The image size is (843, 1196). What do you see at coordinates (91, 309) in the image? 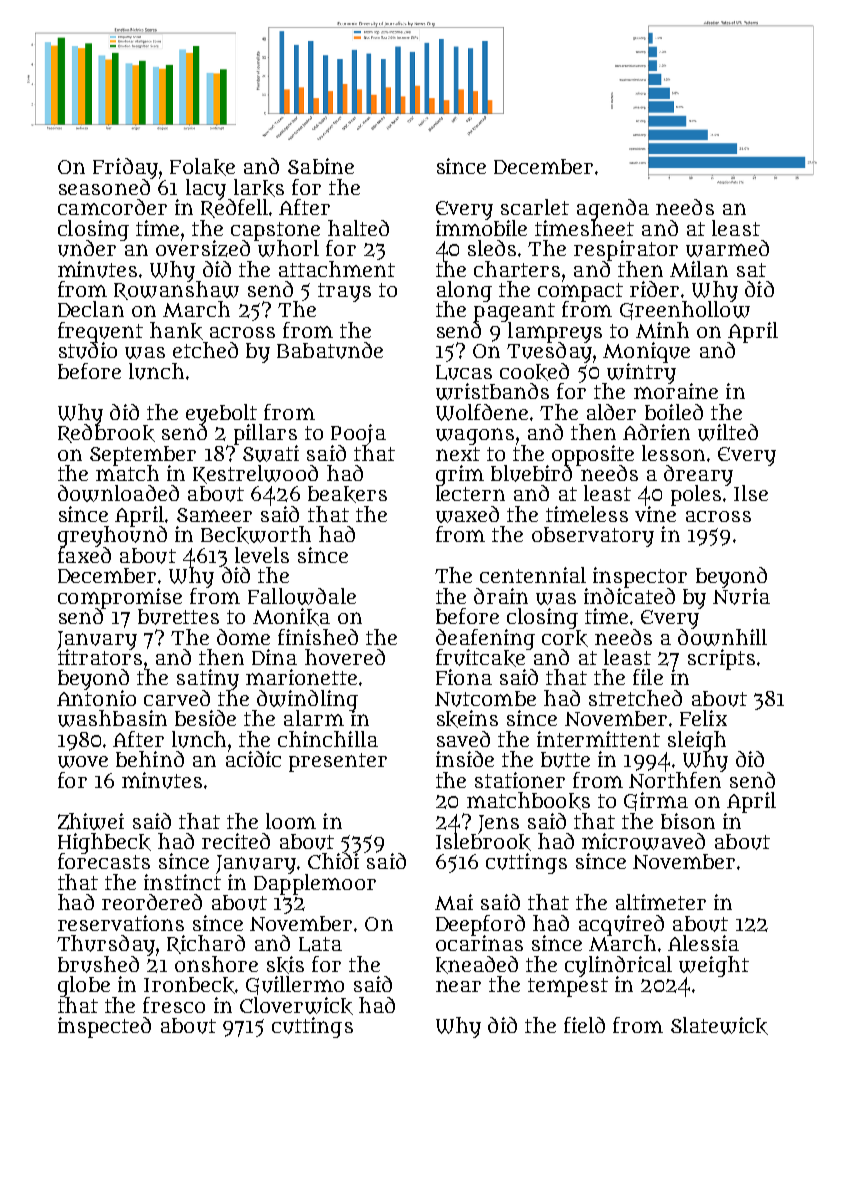
I see `Declan` at bounding box center [91, 309].
